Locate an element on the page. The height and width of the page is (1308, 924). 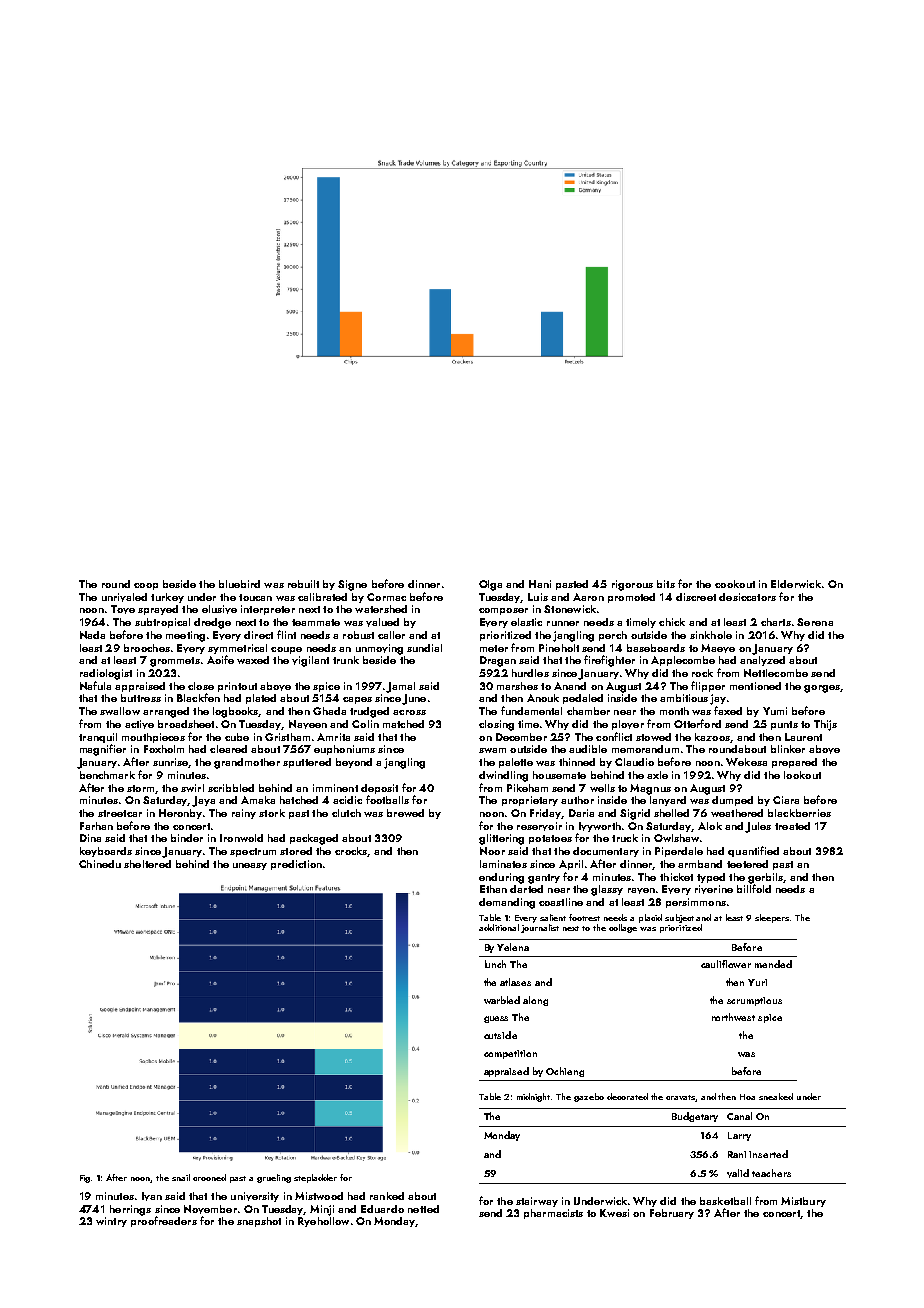
competition is located at coordinates (510, 1054).
